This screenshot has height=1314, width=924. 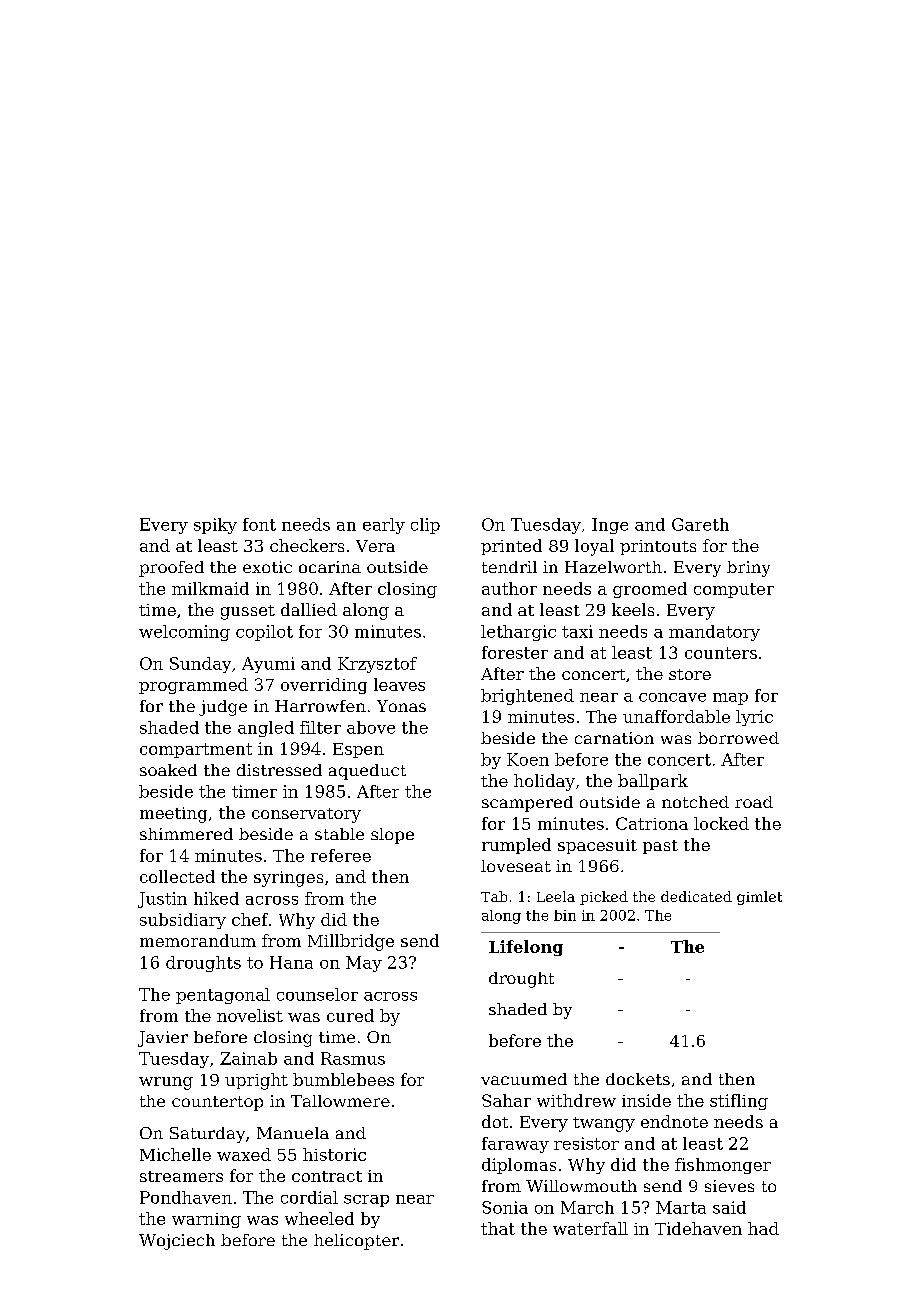 I want to click on Wojciech, so click(x=177, y=1242).
